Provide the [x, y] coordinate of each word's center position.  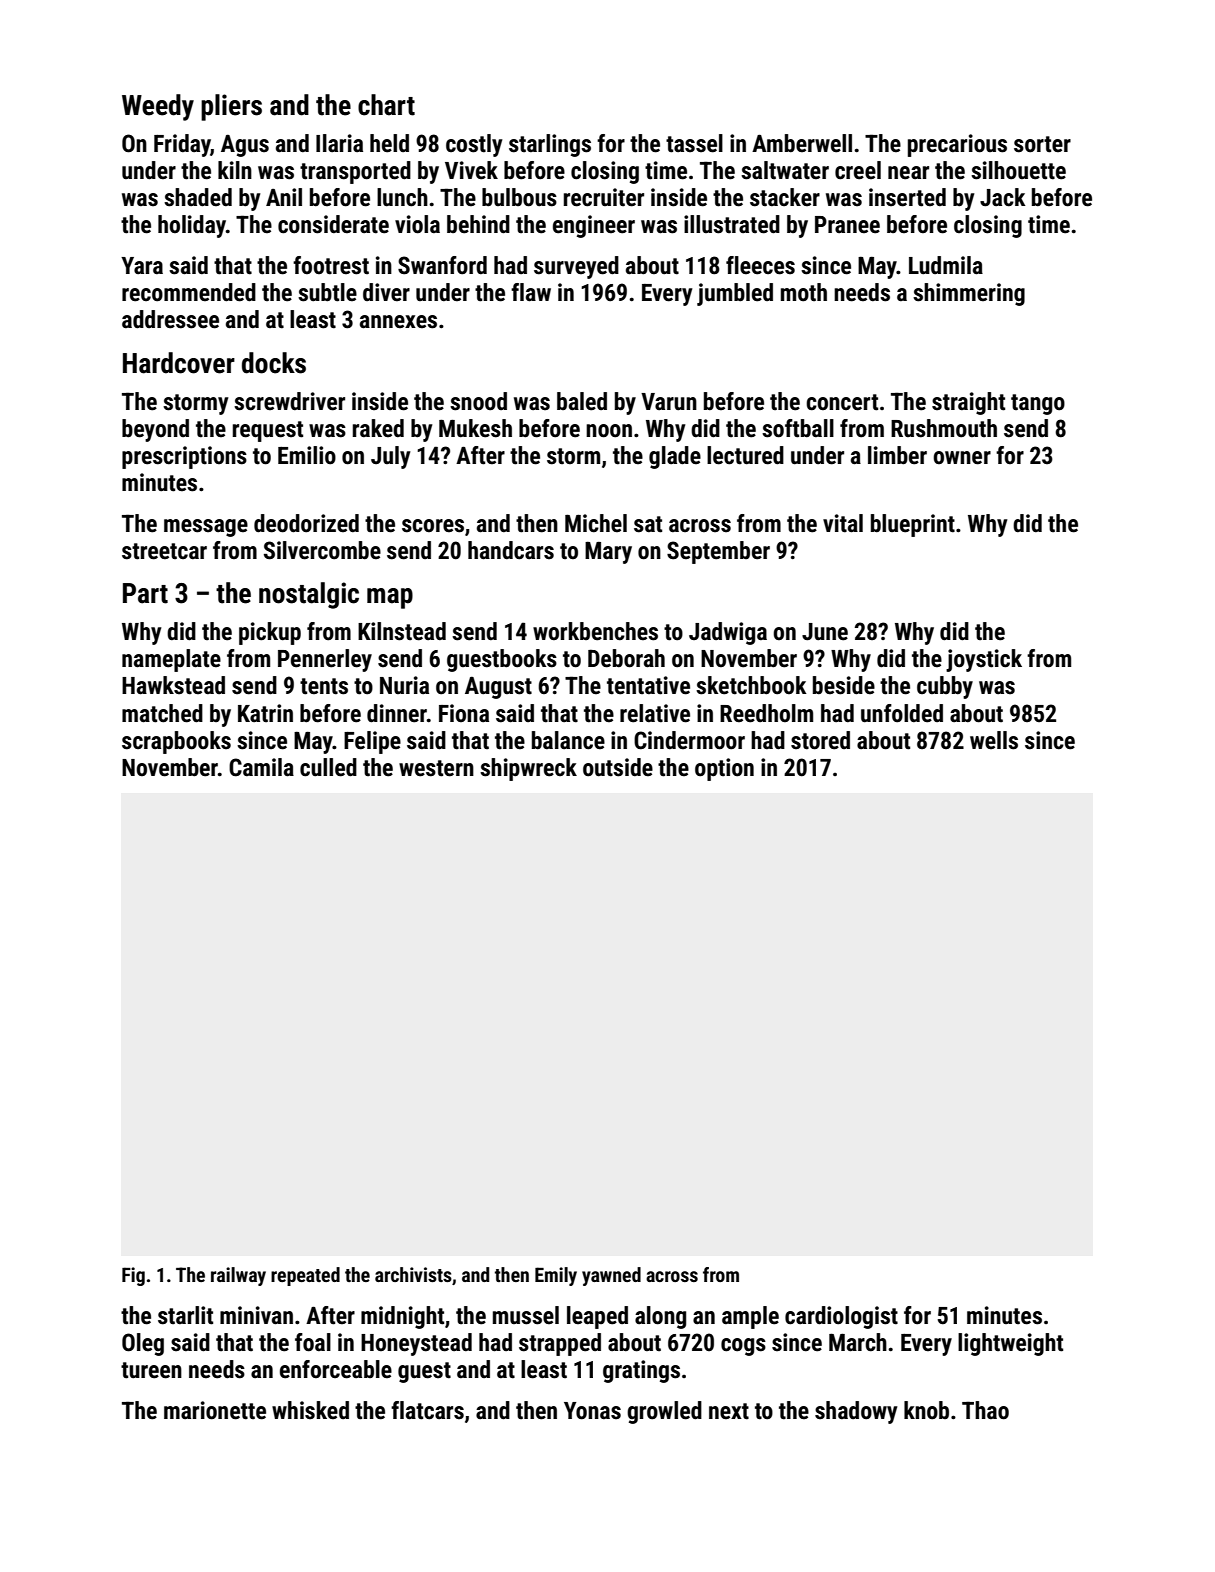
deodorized [306, 523]
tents [324, 686]
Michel [596, 523]
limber [897, 455]
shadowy [856, 1412]
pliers [231, 107]
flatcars [427, 1410]
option [724, 769]
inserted [907, 197]
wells [994, 740]
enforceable [336, 1369]
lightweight [1010, 1344]
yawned [611, 1276]
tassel [694, 143]
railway [238, 1276]
